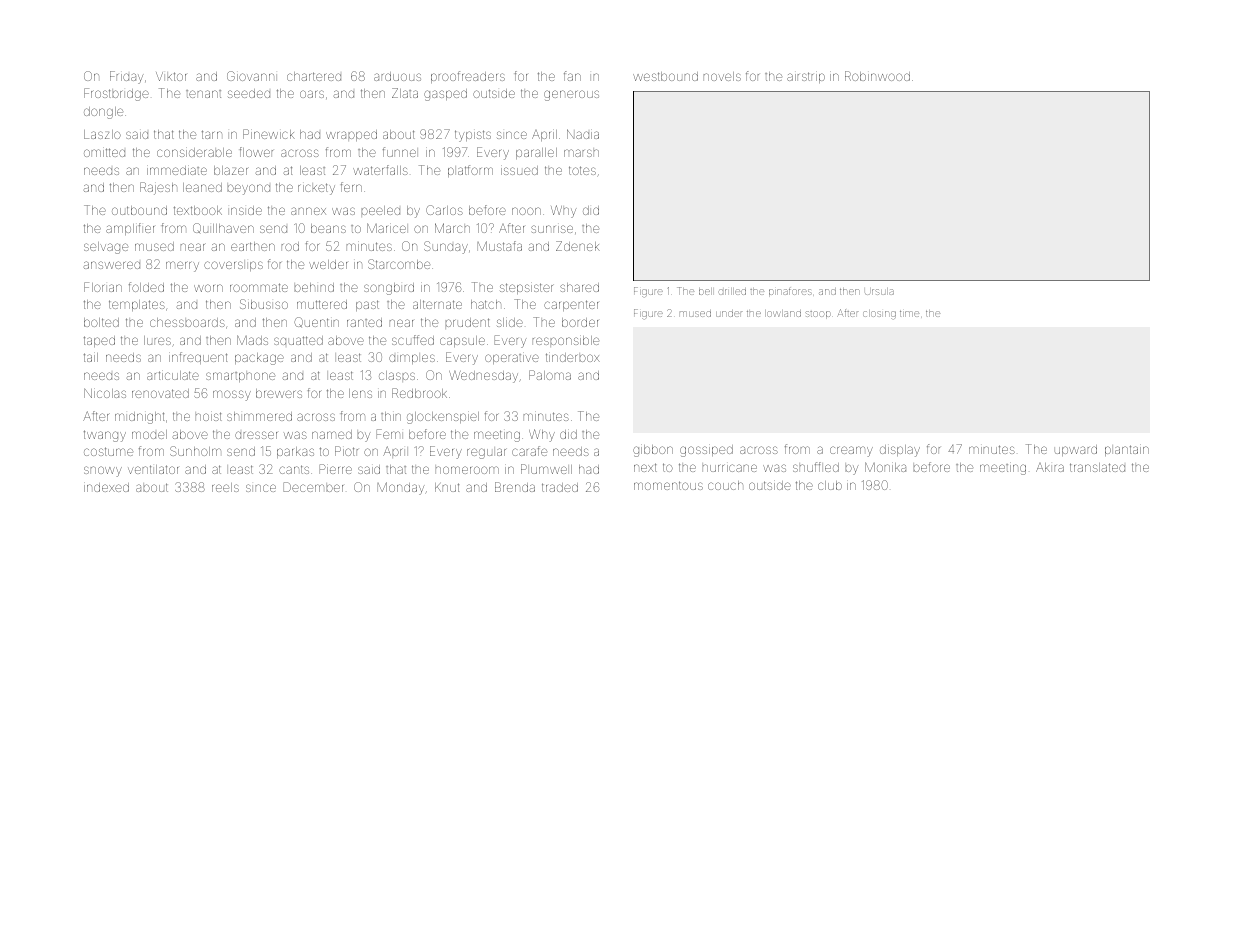 The height and width of the document is (952, 1233). What do you see at coordinates (103, 287) in the document?
I see `Florian` at bounding box center [103, 287].
